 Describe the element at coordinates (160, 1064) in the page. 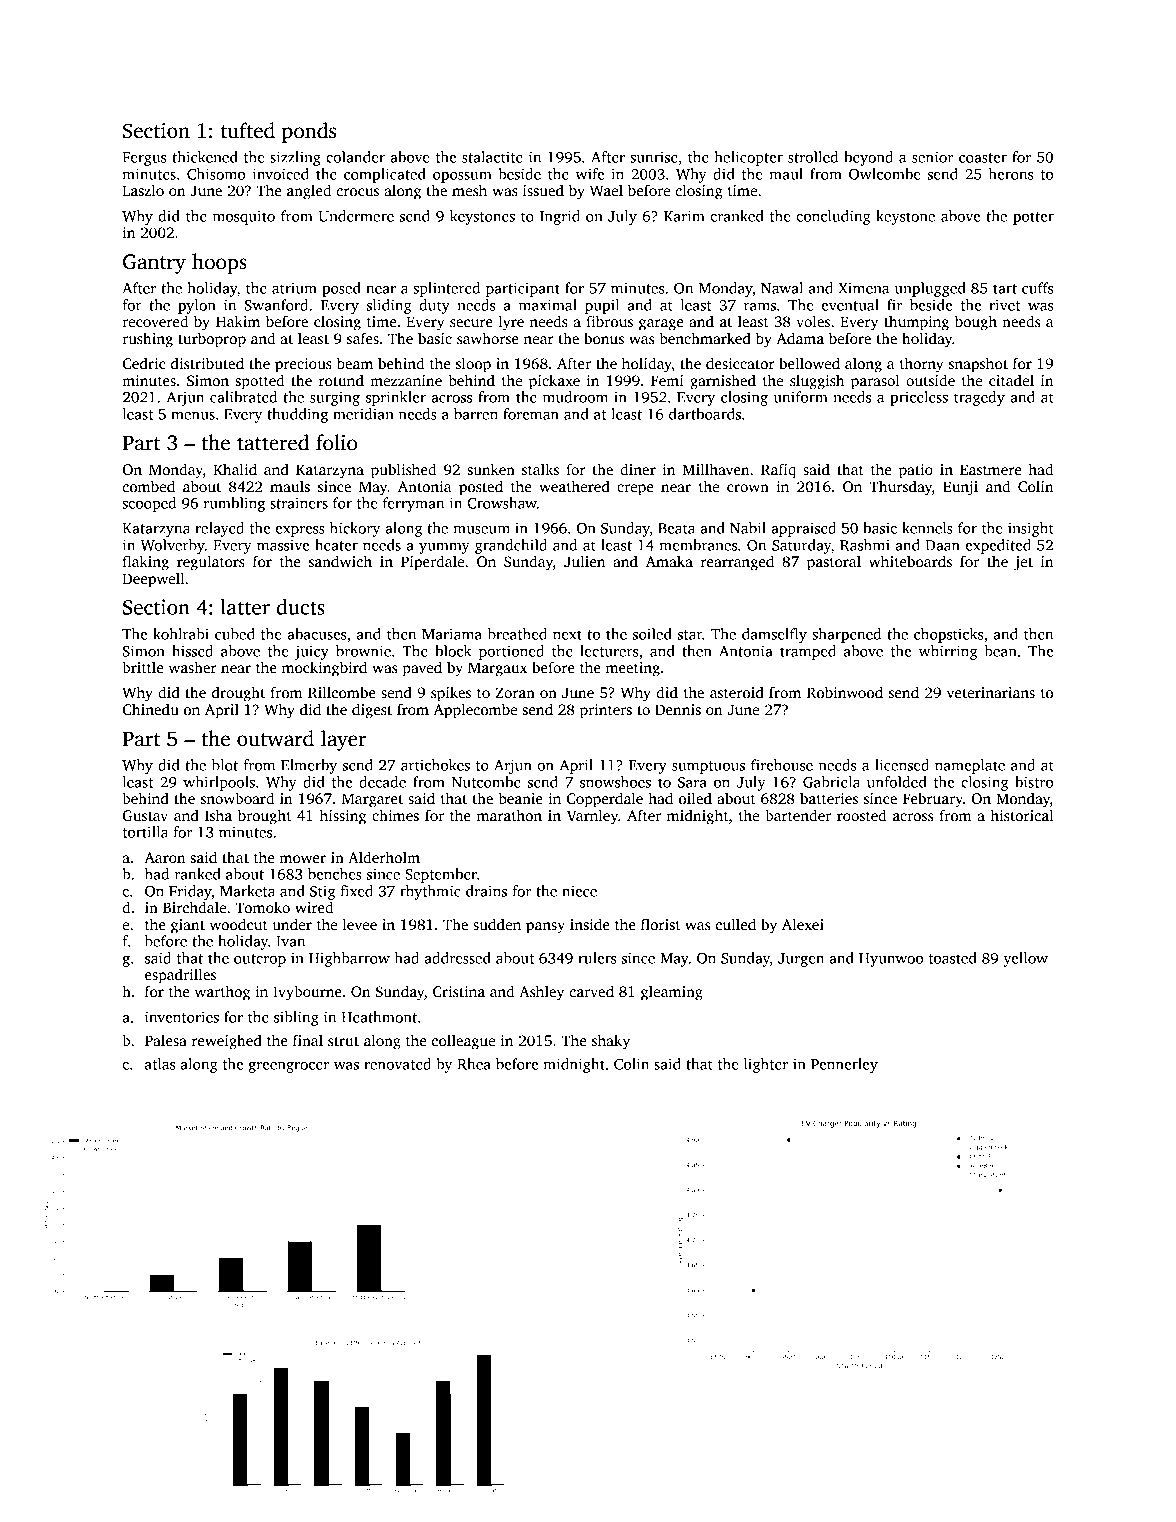

I see `atlas` at that location.
